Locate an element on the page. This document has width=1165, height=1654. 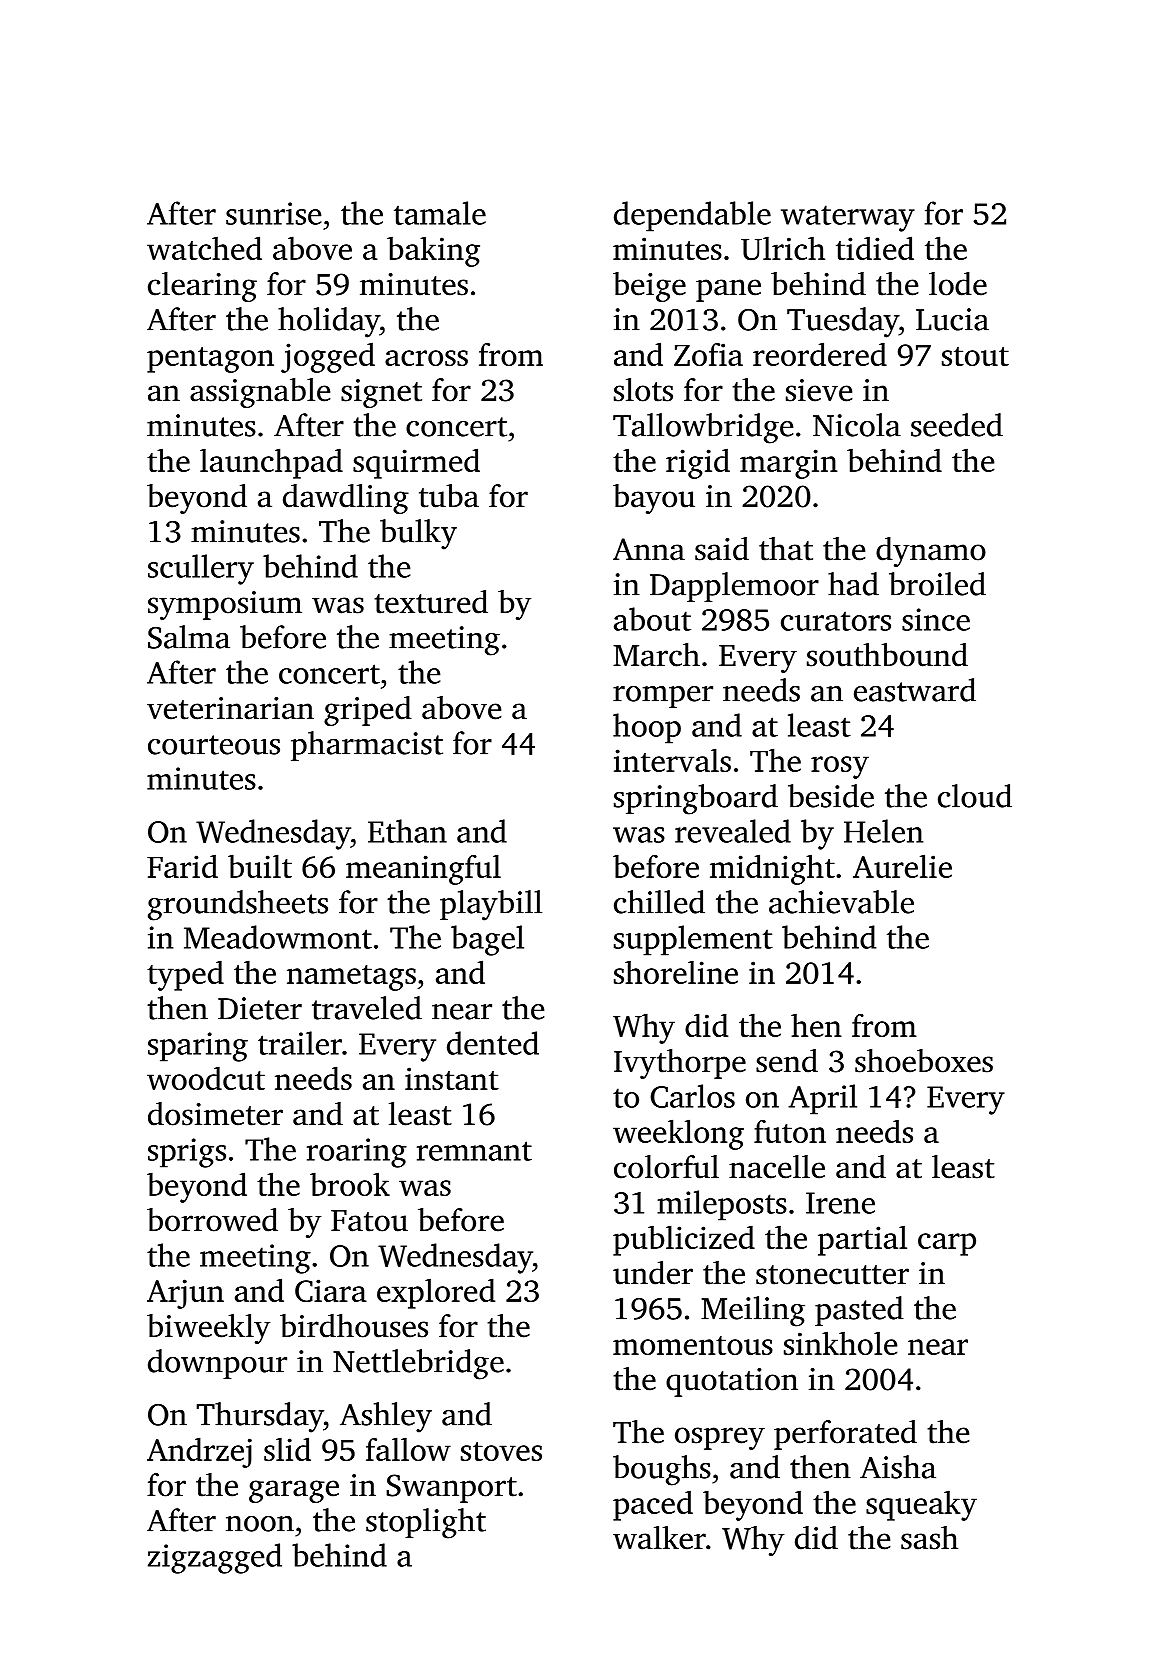
seeded is located at coordinates (957, 425).
